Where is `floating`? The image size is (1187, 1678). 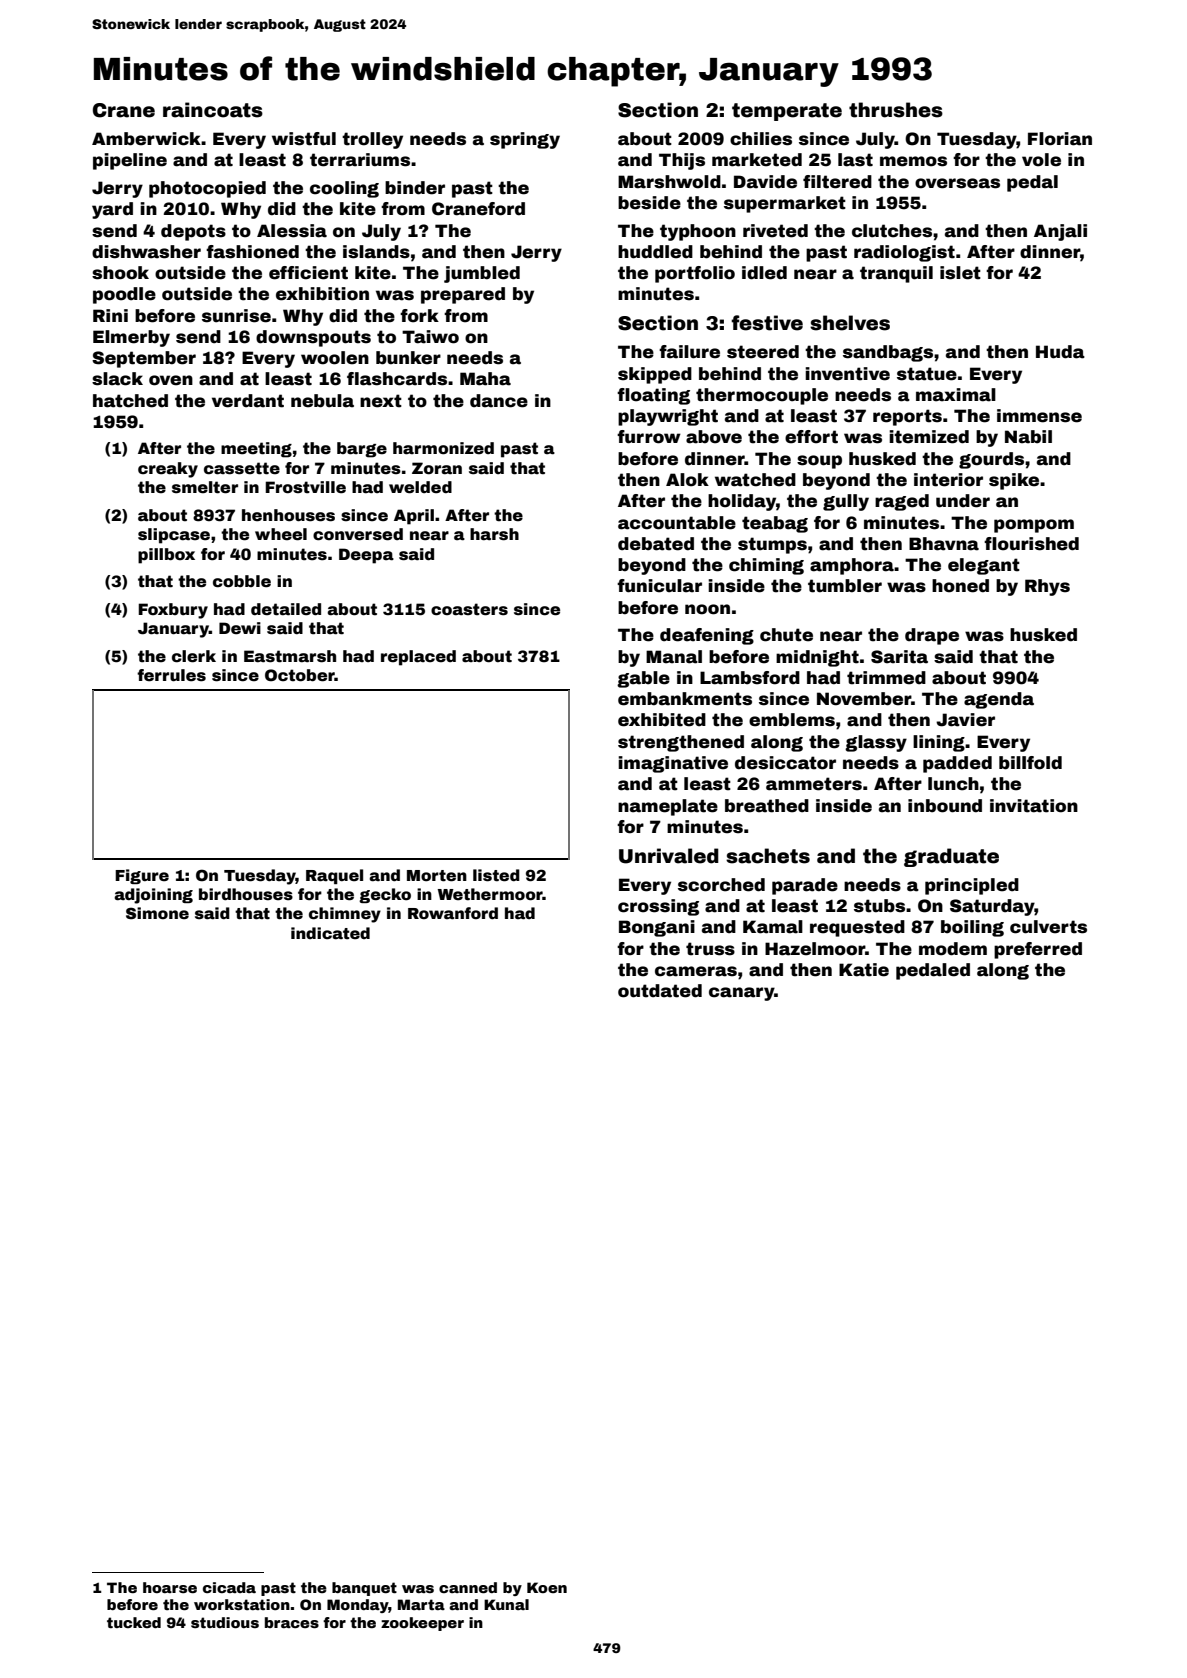 floating is located at coordinates (653, 396).
